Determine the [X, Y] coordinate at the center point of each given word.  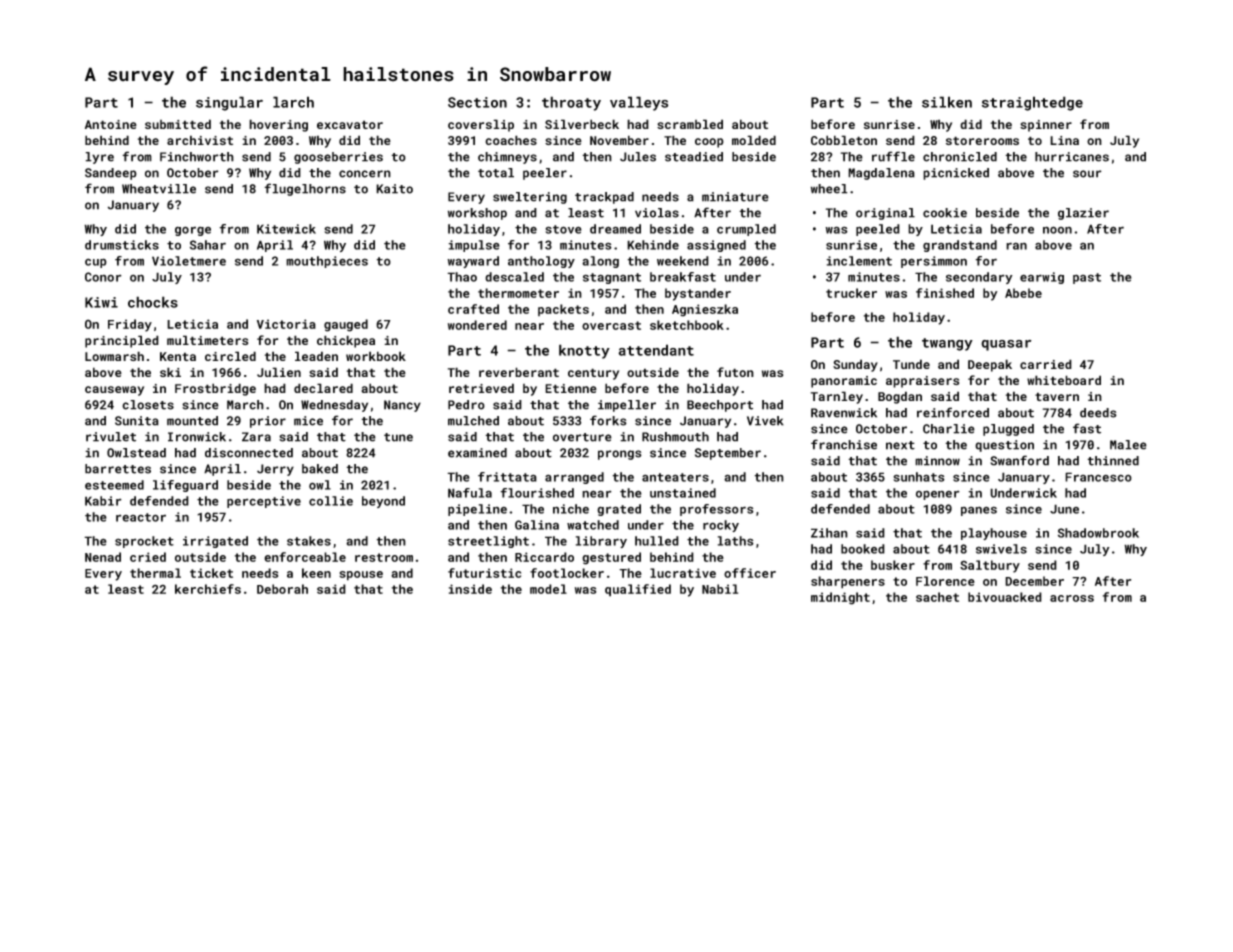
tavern [1057, 396]
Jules [638, 157]
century [593, 374]
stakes [309, 541]
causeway [114, 391]
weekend [683, 261]
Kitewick [286, 229]
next [900, 445]
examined [477, 453]
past [1087, 278]
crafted [473, 309]
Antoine [111, 124]
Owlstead [136, 453]
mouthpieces [327, 262]
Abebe [1023, 293]
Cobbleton [844, 140]
